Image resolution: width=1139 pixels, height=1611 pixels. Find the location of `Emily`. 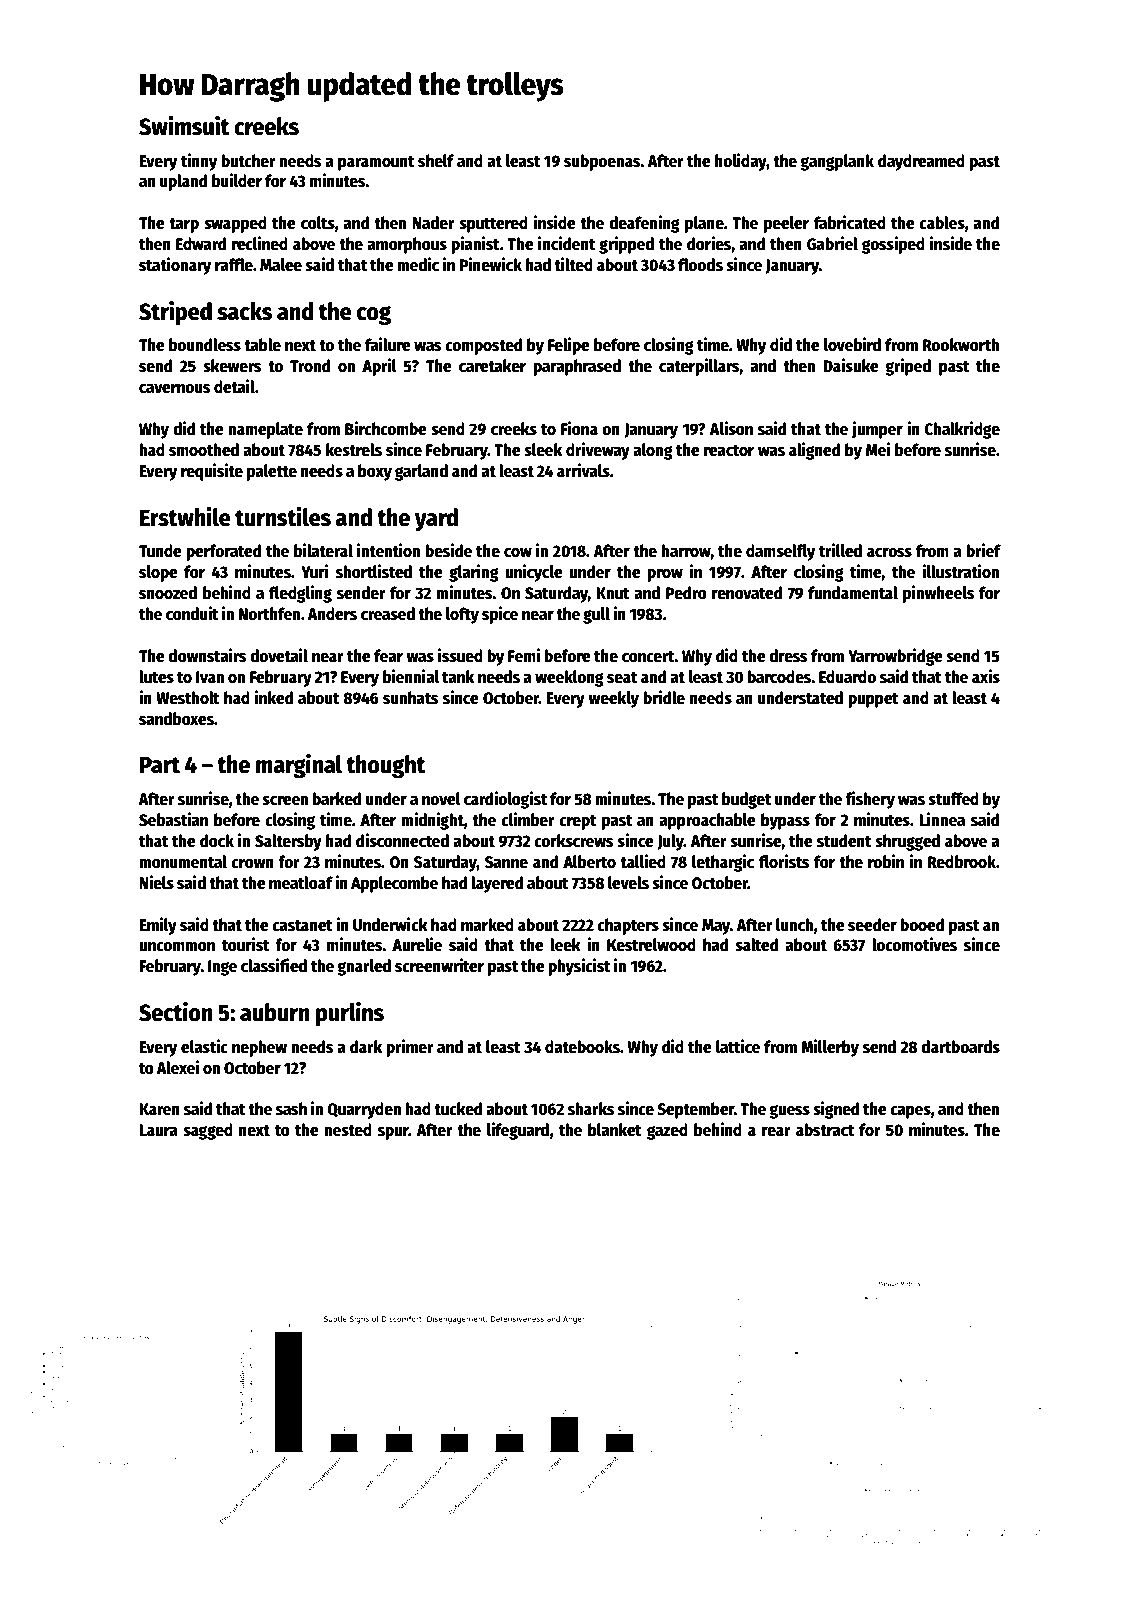

Emily is located at coordinates (158, 926).
